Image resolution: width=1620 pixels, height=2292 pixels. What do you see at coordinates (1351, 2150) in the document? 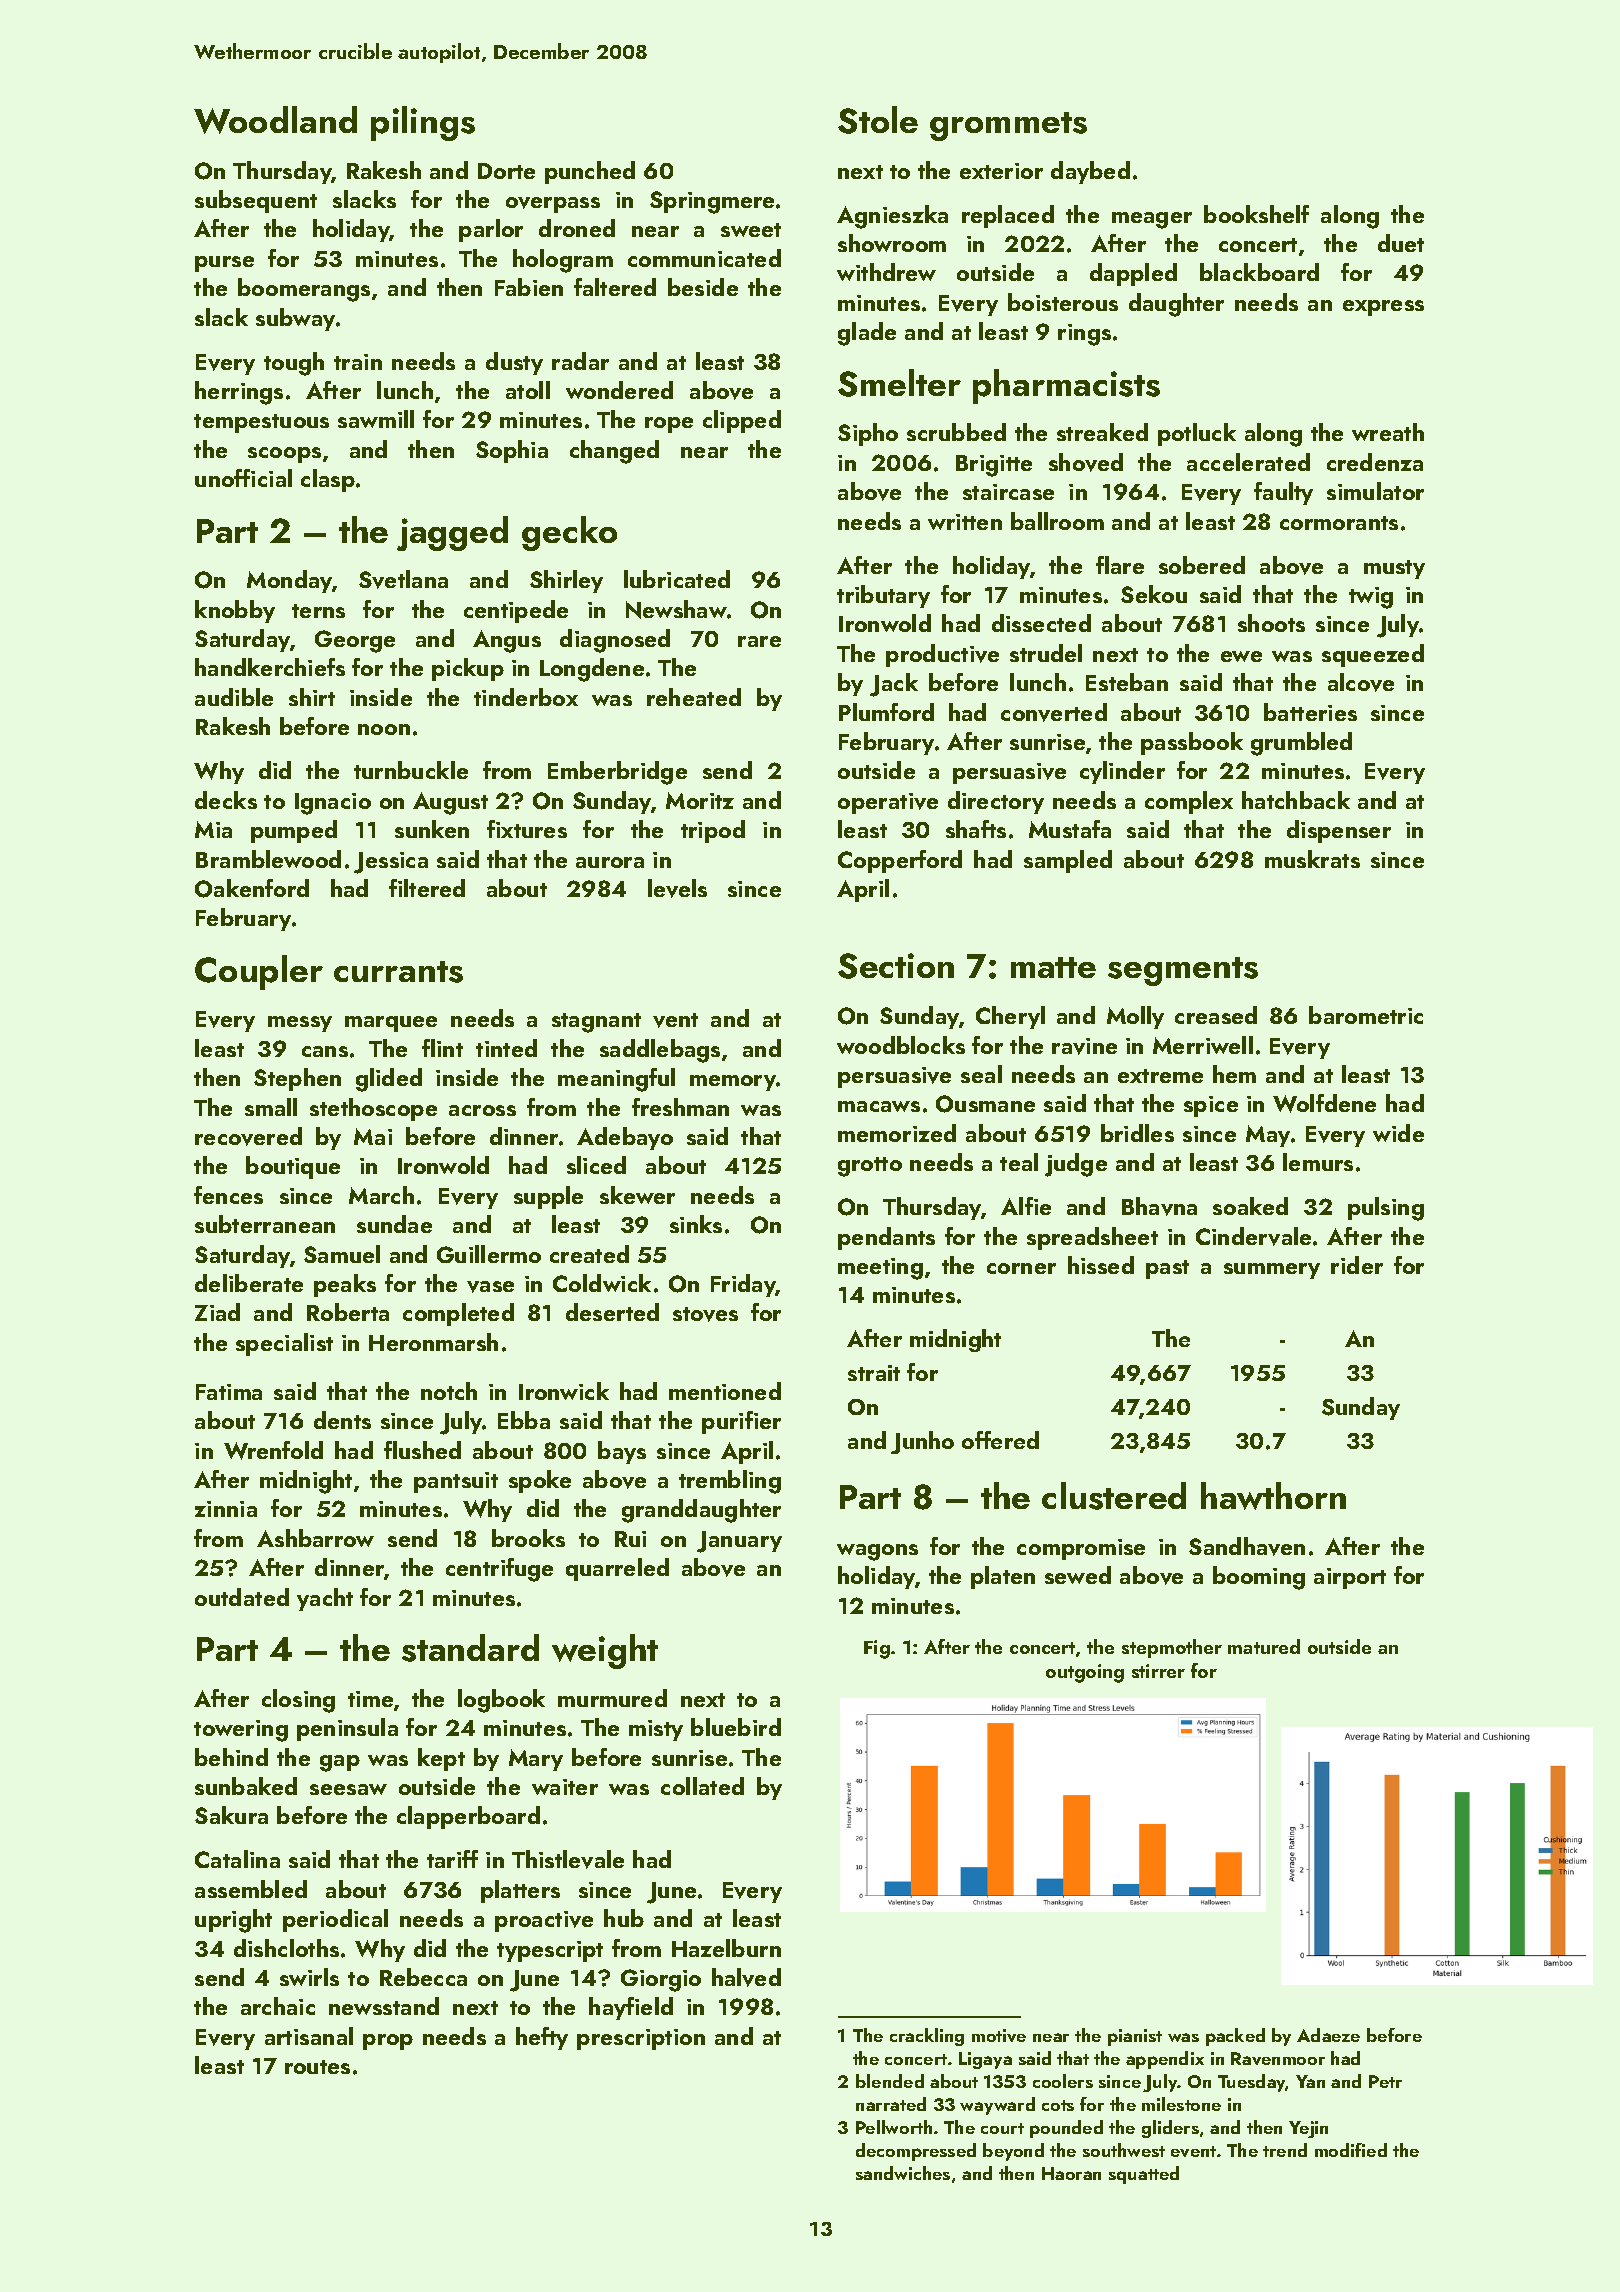
I see `modified` at bounding box center [1351, 2150].
